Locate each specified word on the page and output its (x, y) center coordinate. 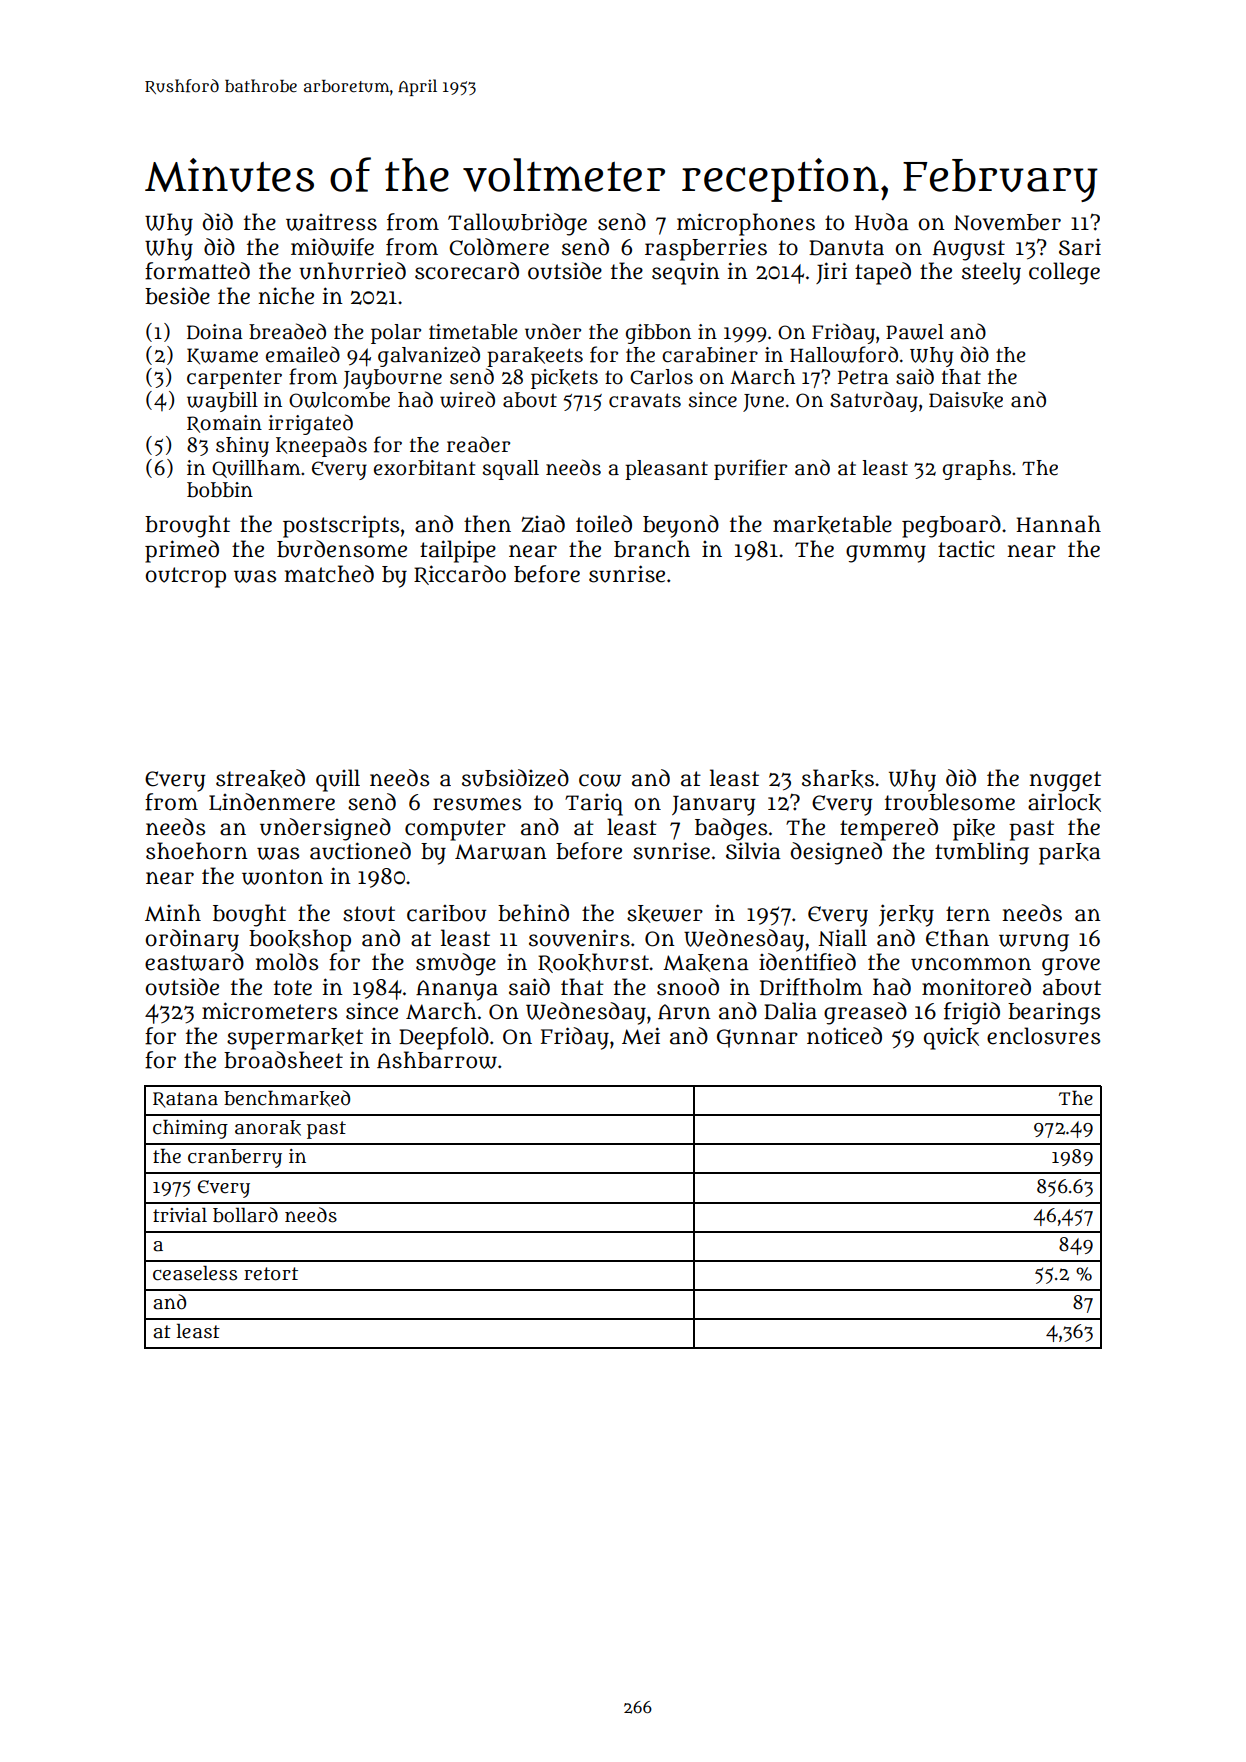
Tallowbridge (517, 224)
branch (652, 549)
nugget (1065, 781)
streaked (260, 778)
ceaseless (195, 1273)
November (1007, 222)
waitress (331, 222)
